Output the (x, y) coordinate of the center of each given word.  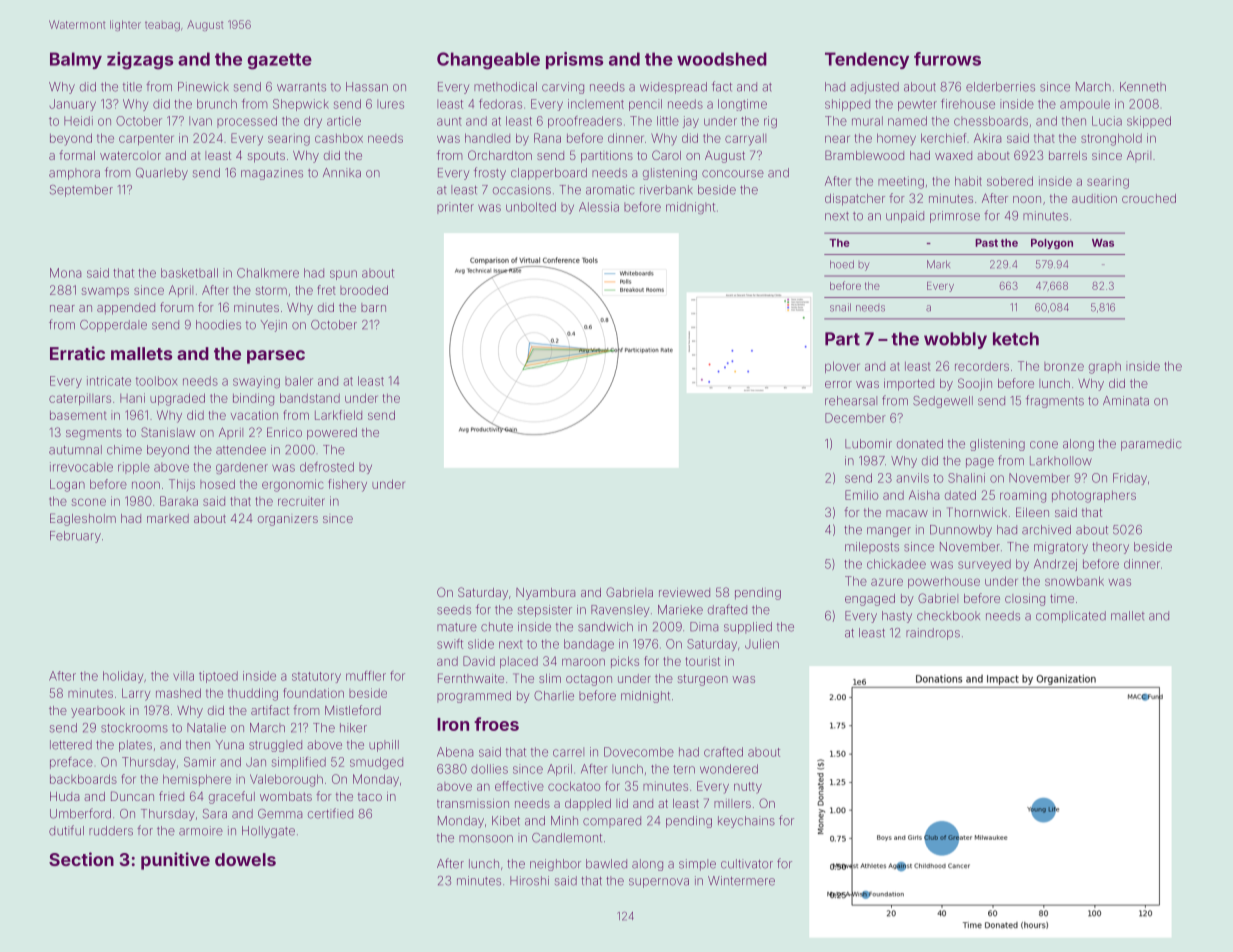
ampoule (1085, 105)
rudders (111, 831)
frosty (490, 173)
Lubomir (868, 444)
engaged (870, 600)
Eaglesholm (83, 519)
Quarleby (162, 174)
